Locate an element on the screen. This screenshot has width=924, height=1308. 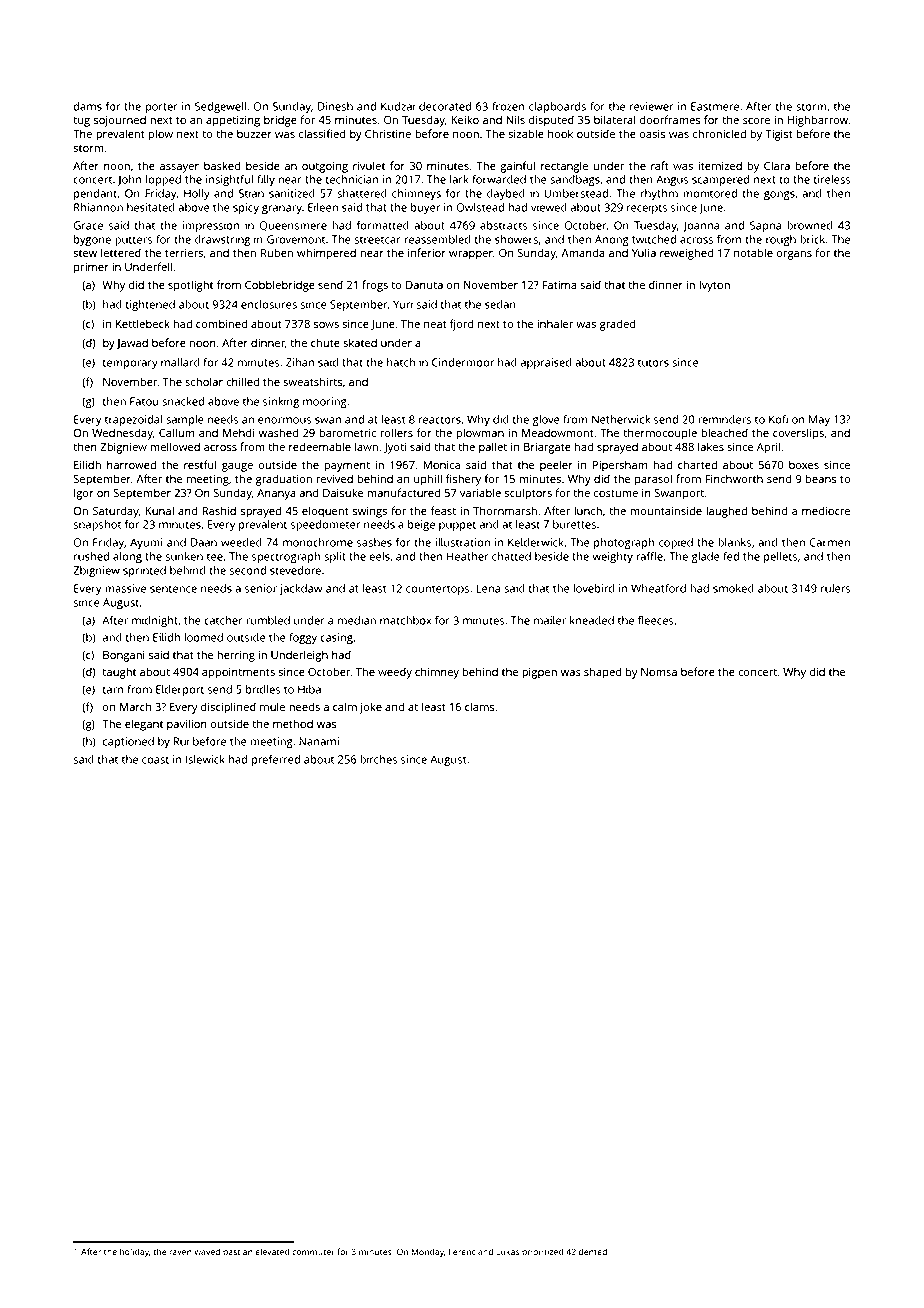
coast is located at coordinates (155, 760).
